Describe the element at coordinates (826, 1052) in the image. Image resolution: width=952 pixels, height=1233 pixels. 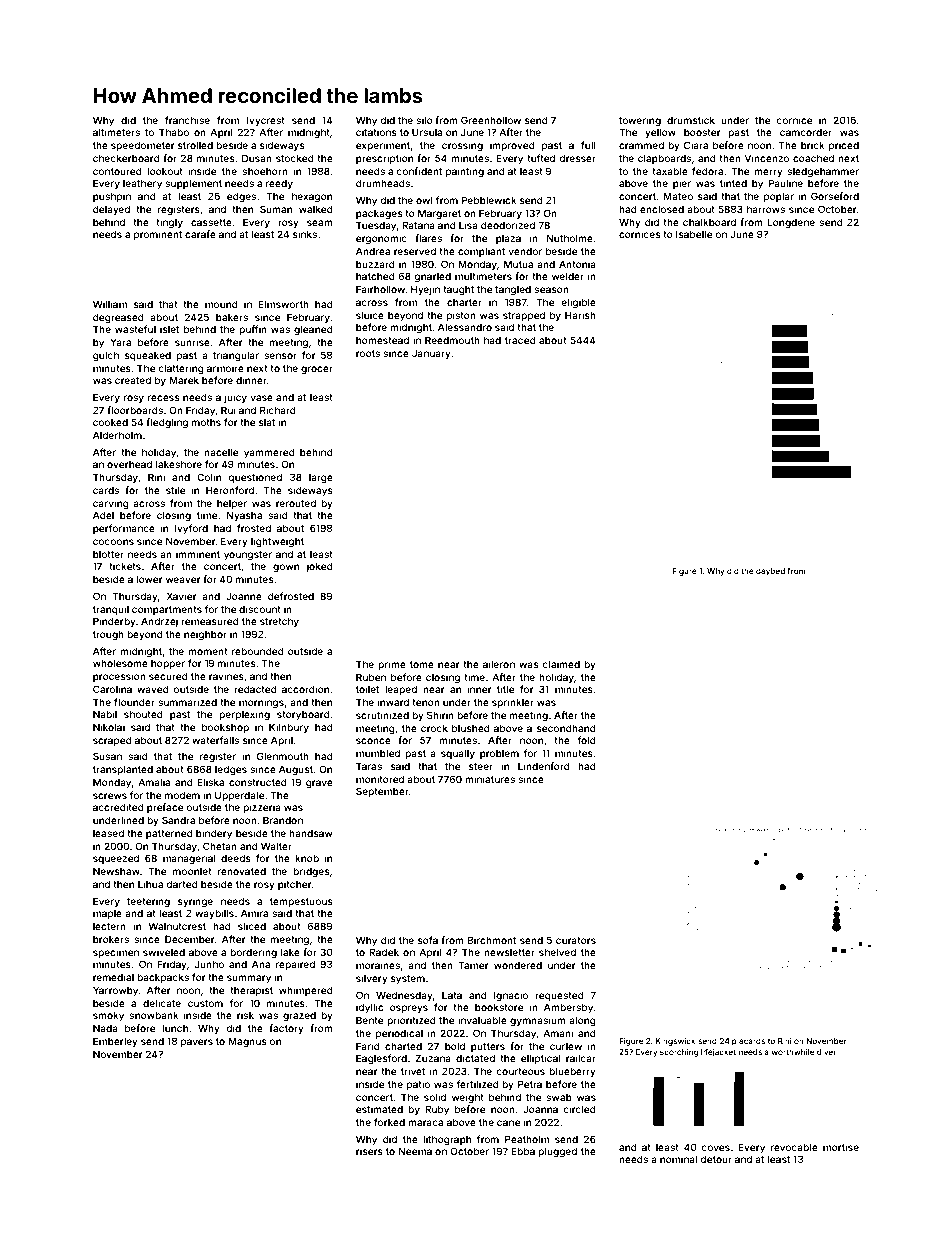
I see `diver` at that location.
